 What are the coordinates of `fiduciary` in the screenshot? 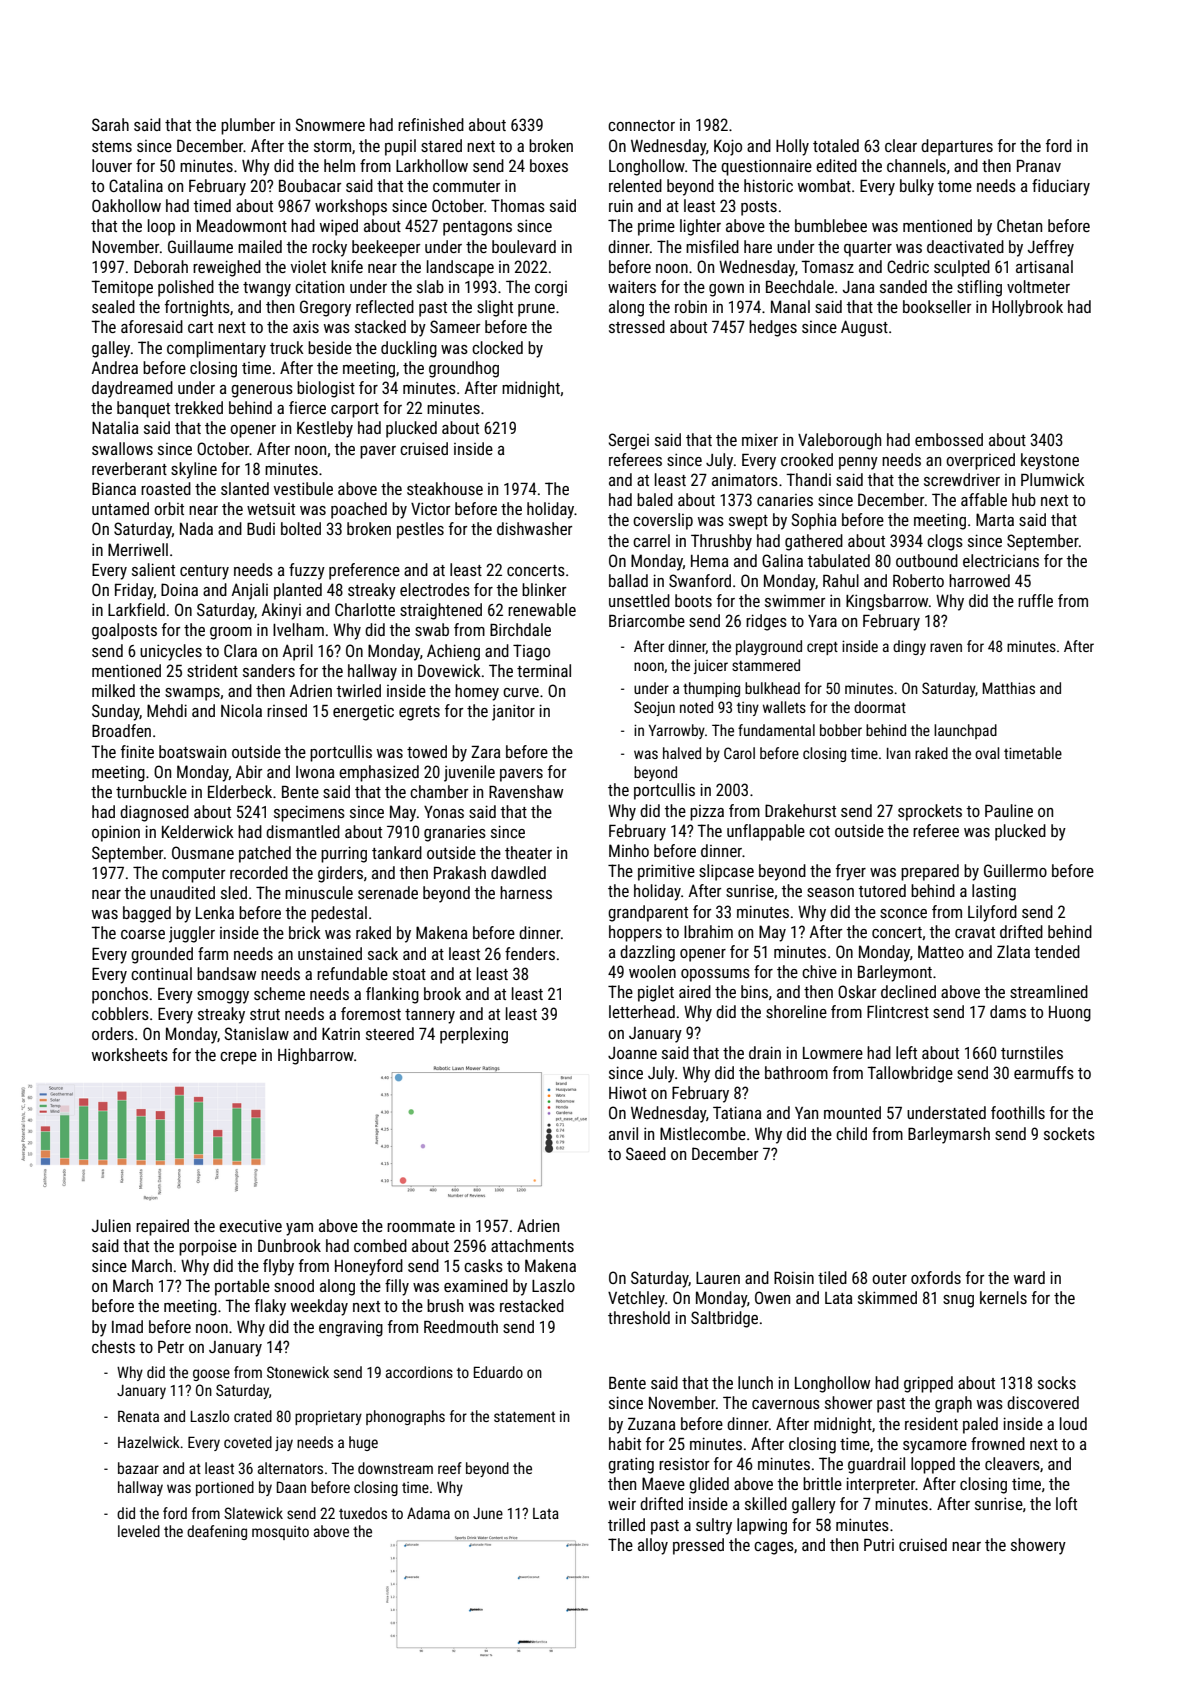 It's located at (1061, 187).
